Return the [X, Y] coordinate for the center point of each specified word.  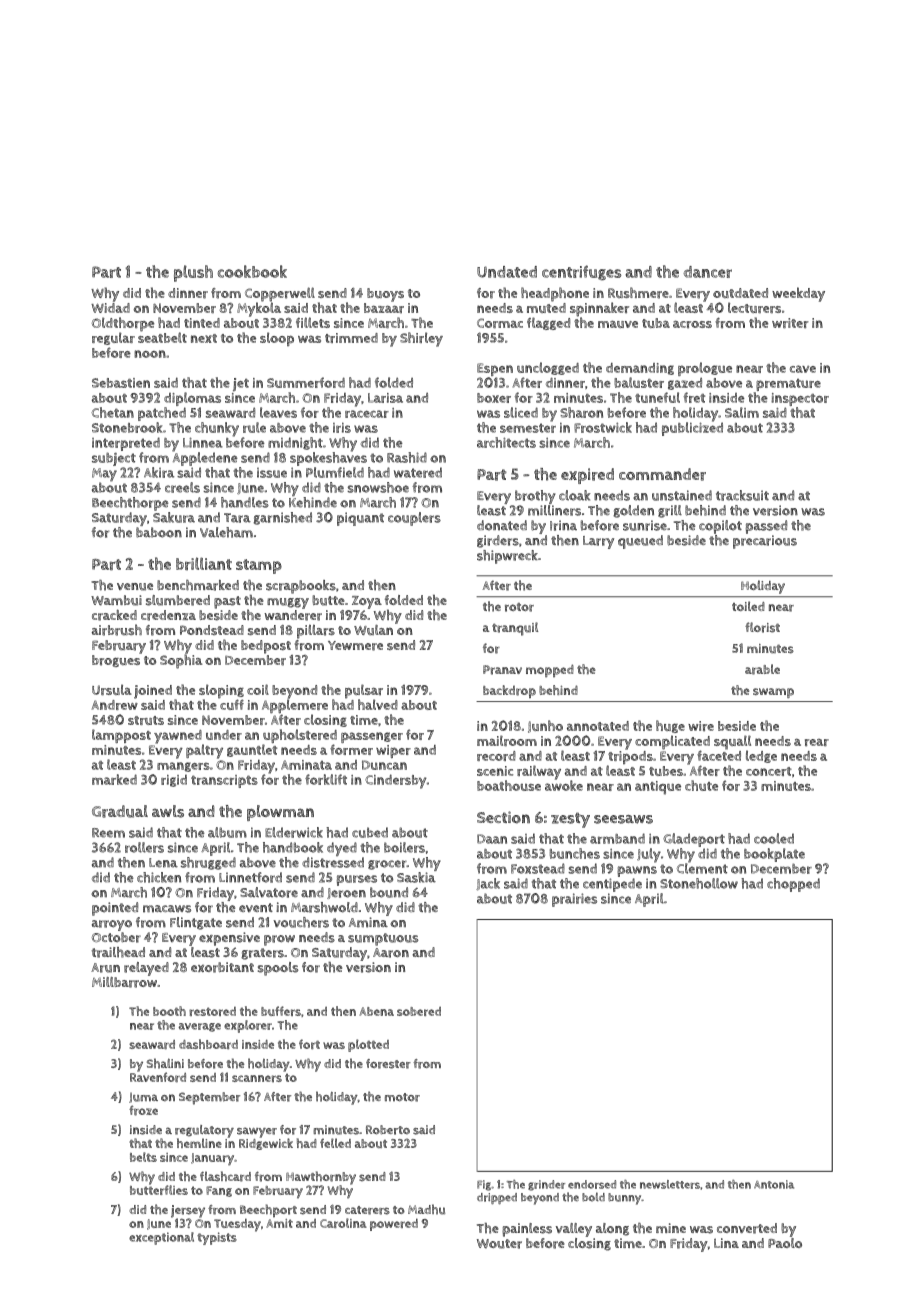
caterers [367, 1210]
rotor [519, 607]
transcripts [224, 781]
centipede [612, 885]
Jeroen [346, 893]
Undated [507, 272]
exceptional [161, 1238]
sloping [221, 691]
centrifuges [581, 273]
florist [762, 627]
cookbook [252, 271]
